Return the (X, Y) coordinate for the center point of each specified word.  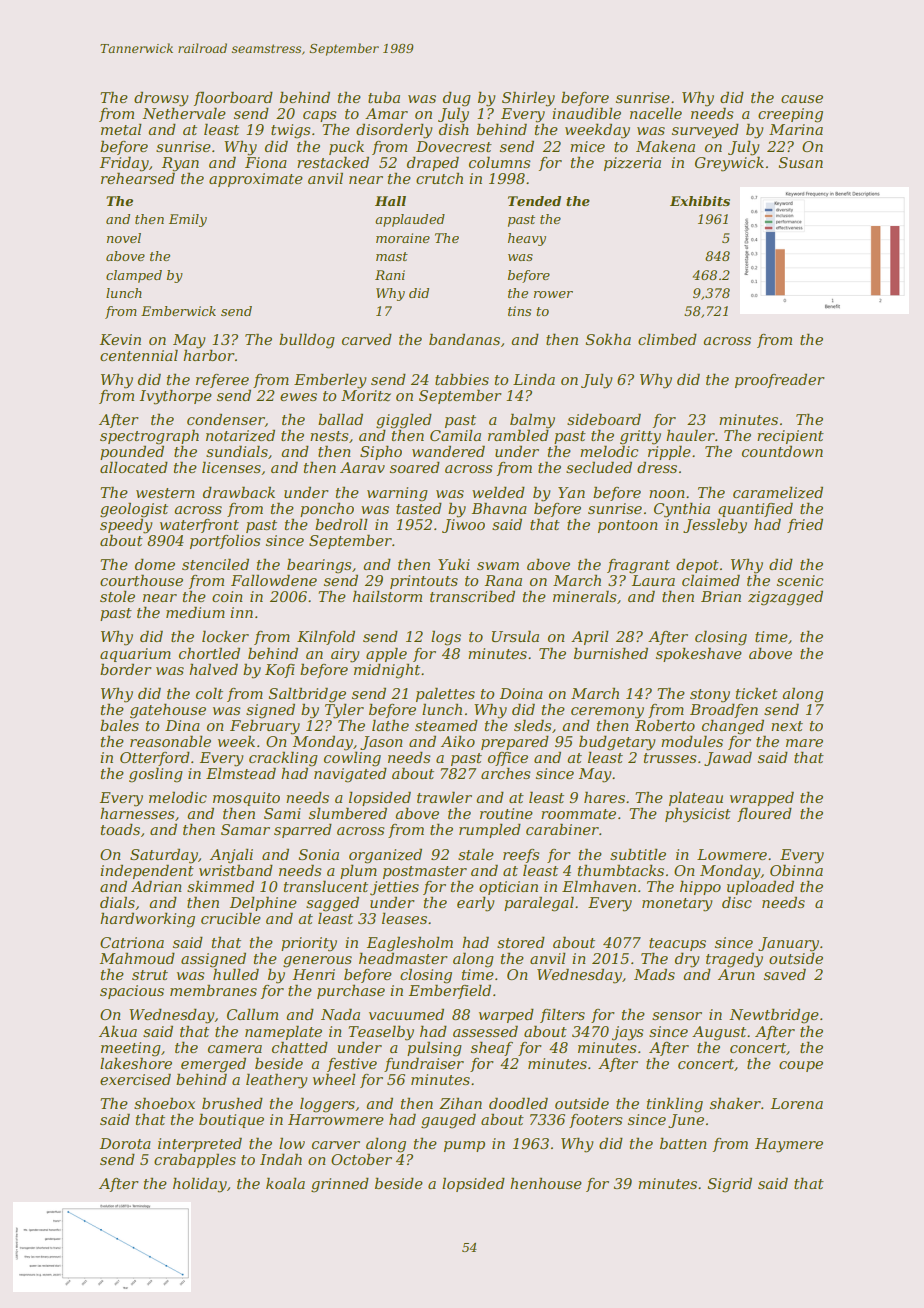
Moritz (366, 396)
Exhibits (700, 201)
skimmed (220, 886)
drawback (239, 492)
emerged (213, 1065)
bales (119, 725)
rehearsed (138, 178)
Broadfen (724, 710)
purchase (351, 991)
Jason (381, 743)
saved (785, 974)
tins (519, 311)
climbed (667, 339)
